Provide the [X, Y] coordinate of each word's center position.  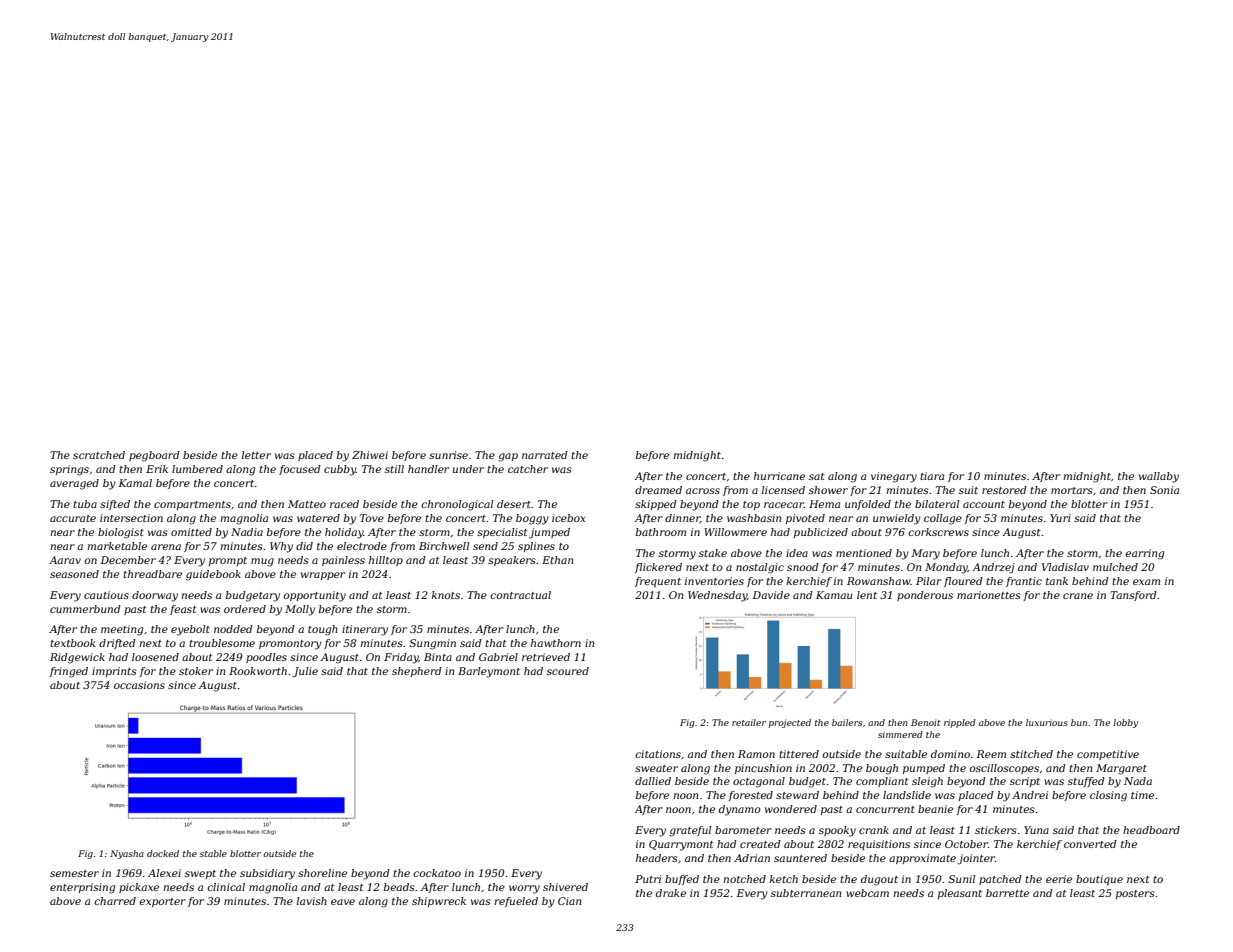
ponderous [925, 596]
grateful [690, 831]
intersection [131, 518]
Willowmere [735, 532]
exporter [162, 902]
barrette [1007, 893]
